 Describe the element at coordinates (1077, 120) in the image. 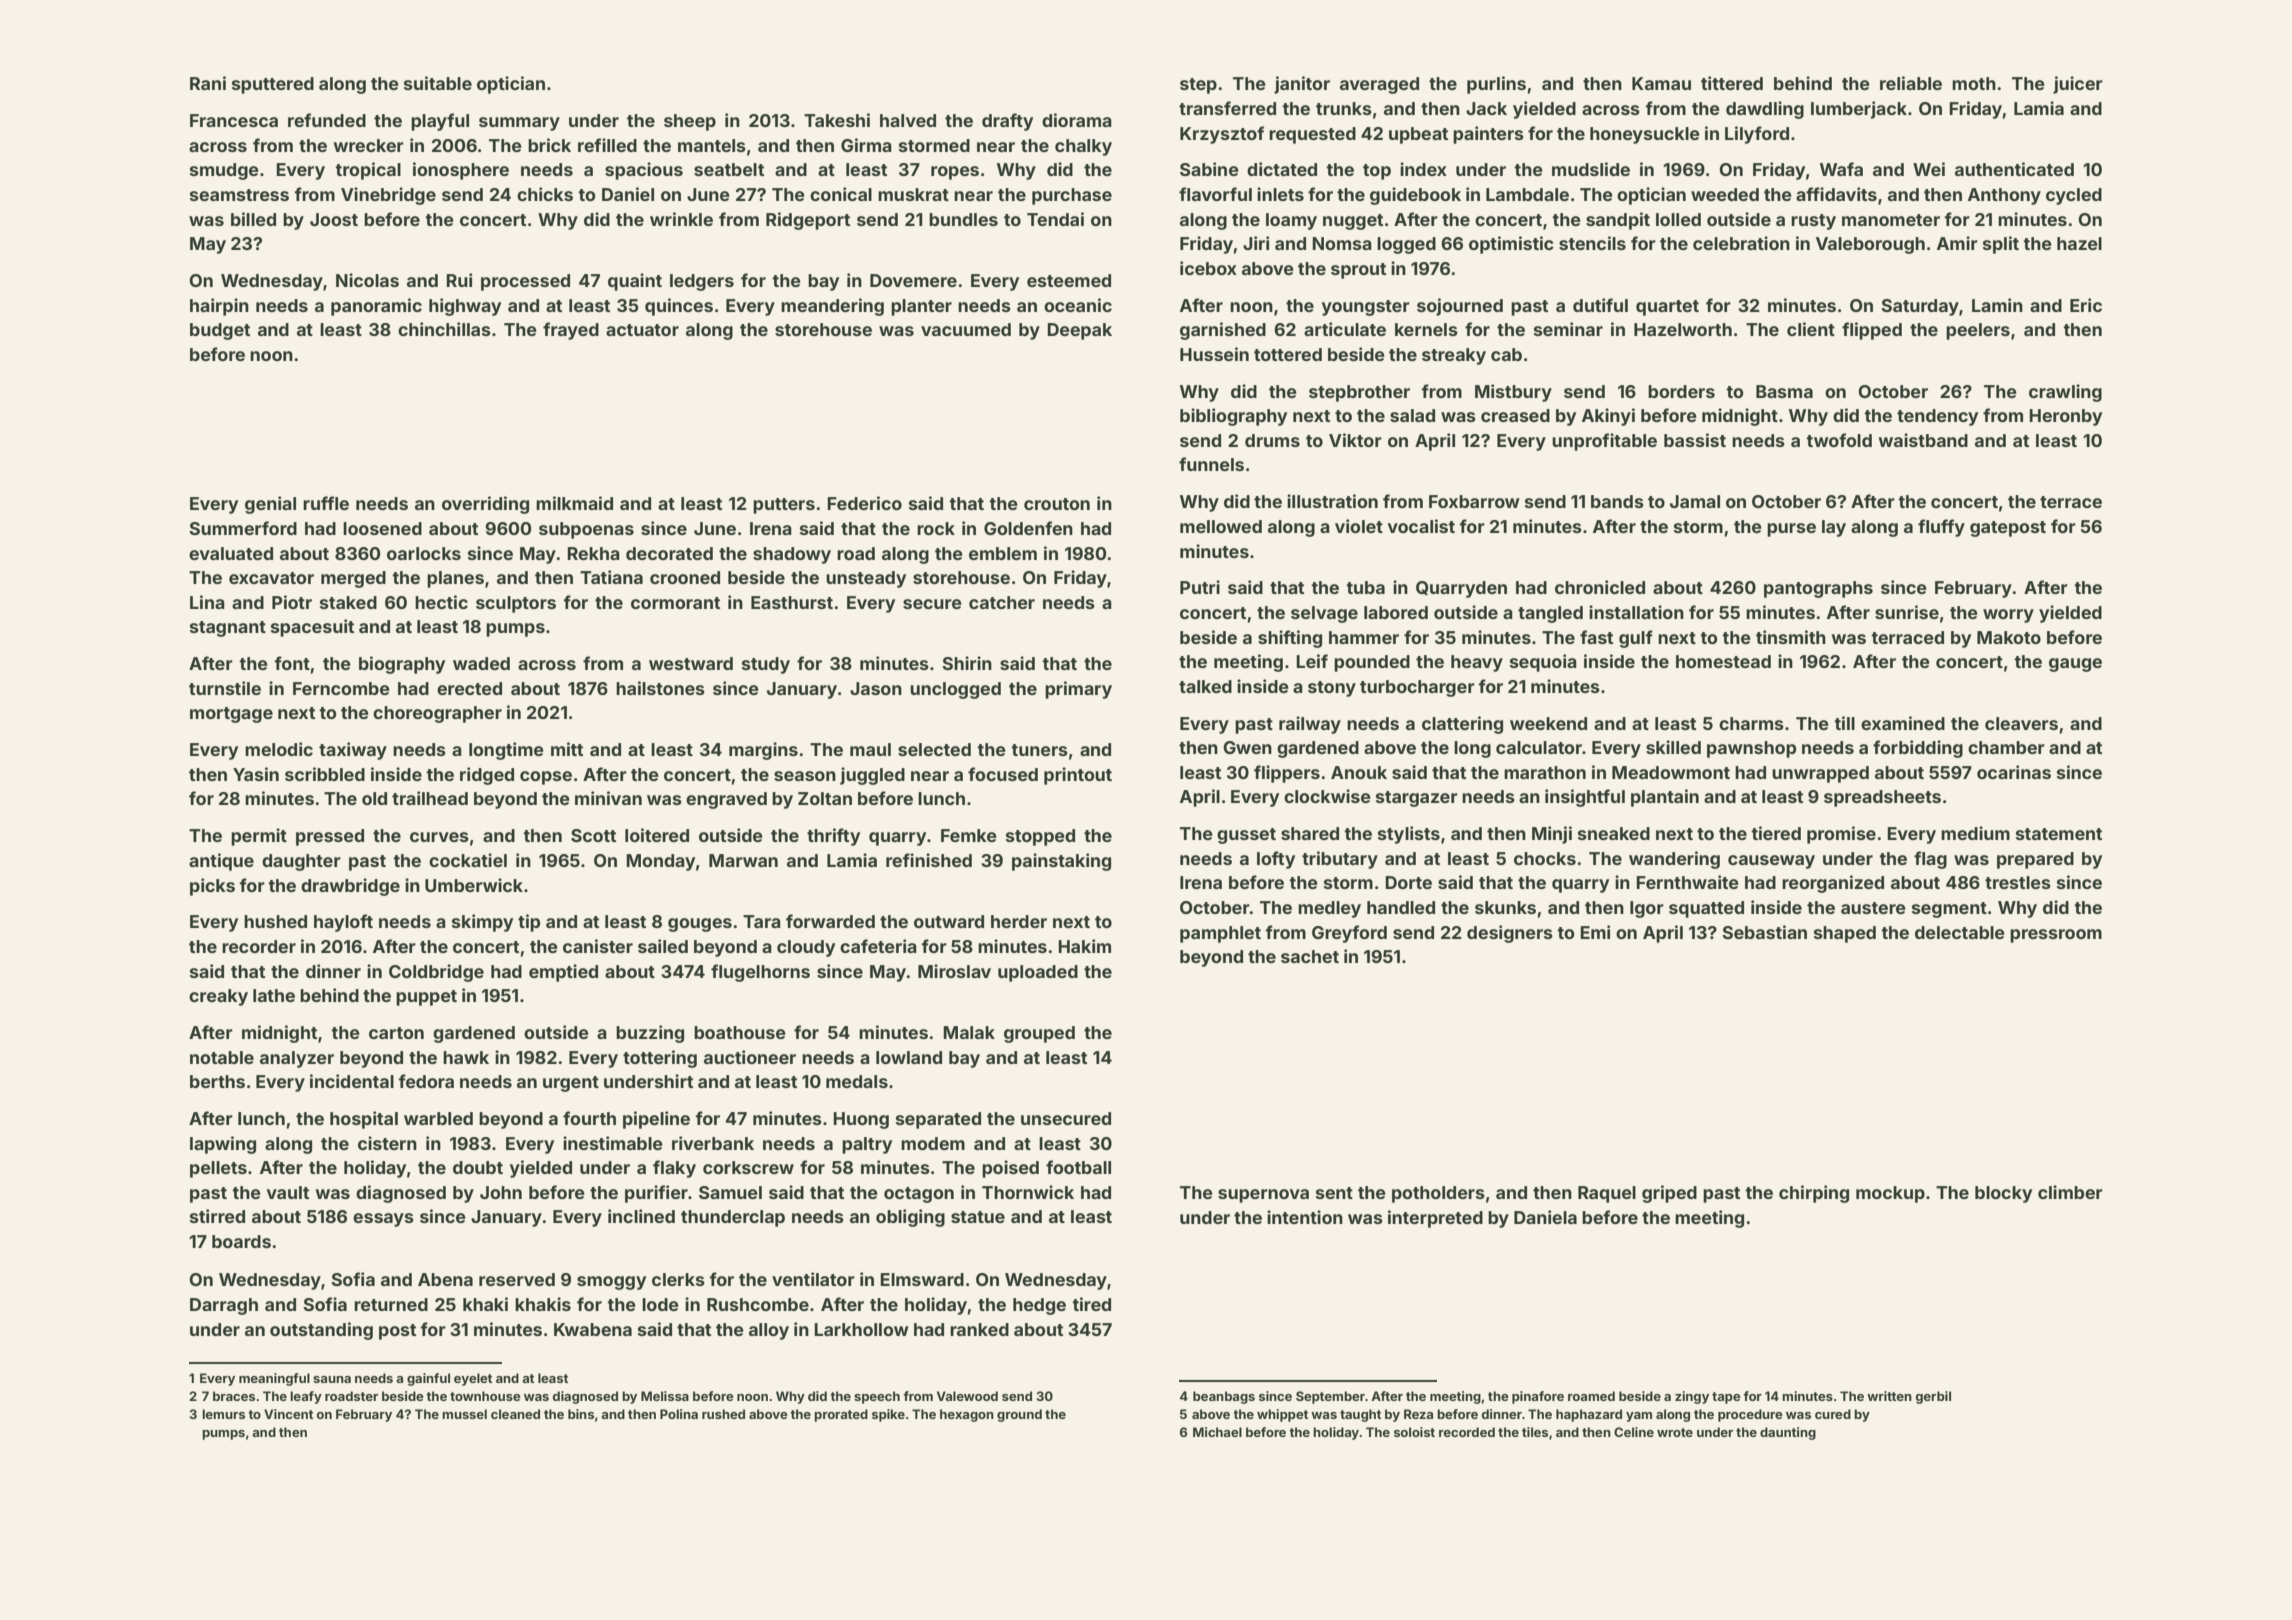

I see `diorama` at that location.
